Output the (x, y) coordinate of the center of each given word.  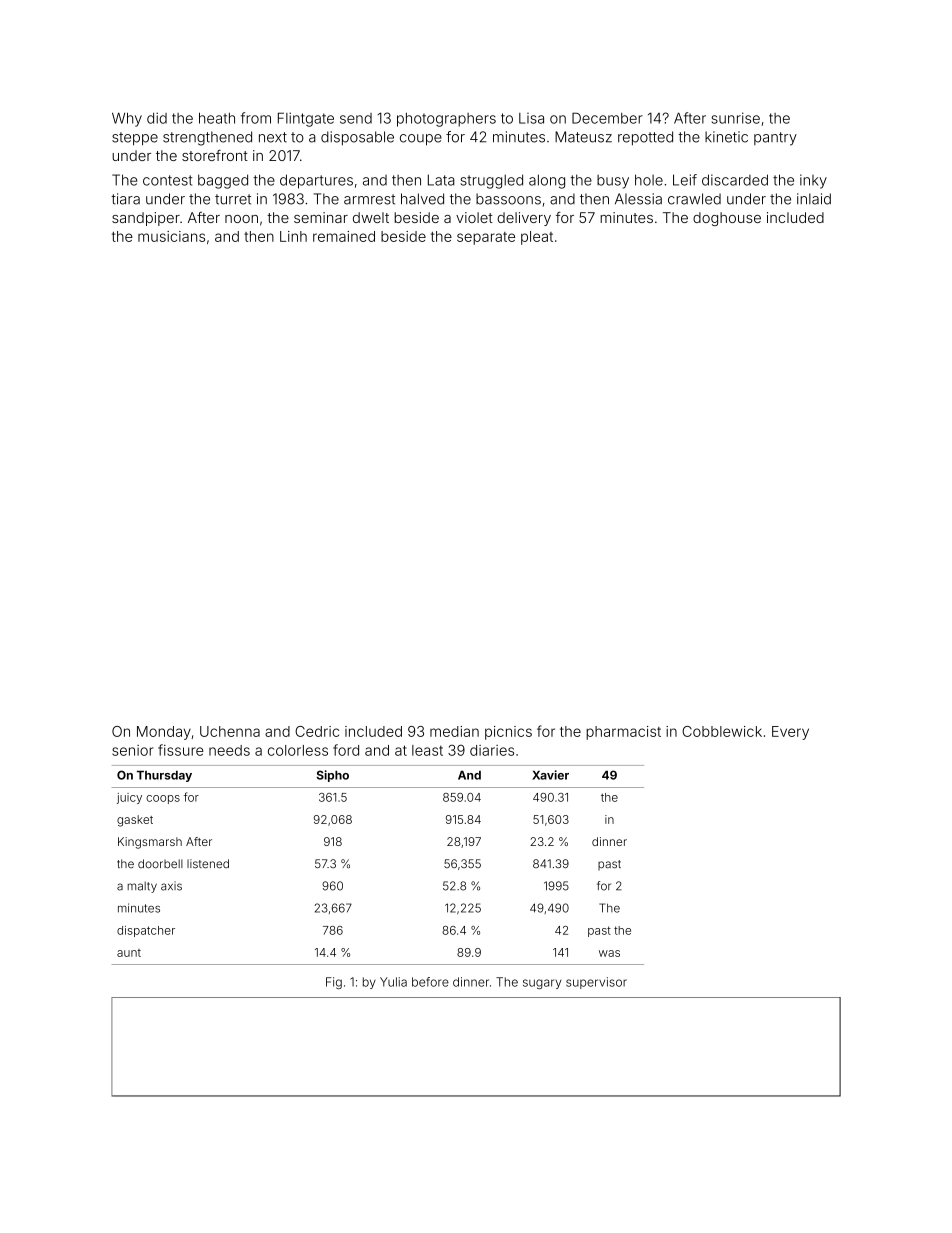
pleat (537, 238)
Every (790, 733)
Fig (334, 983)
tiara (125, 199)
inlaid (814, 199)
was (609, 953)
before (430, 982)
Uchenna (230, 731)
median (454, 731)
